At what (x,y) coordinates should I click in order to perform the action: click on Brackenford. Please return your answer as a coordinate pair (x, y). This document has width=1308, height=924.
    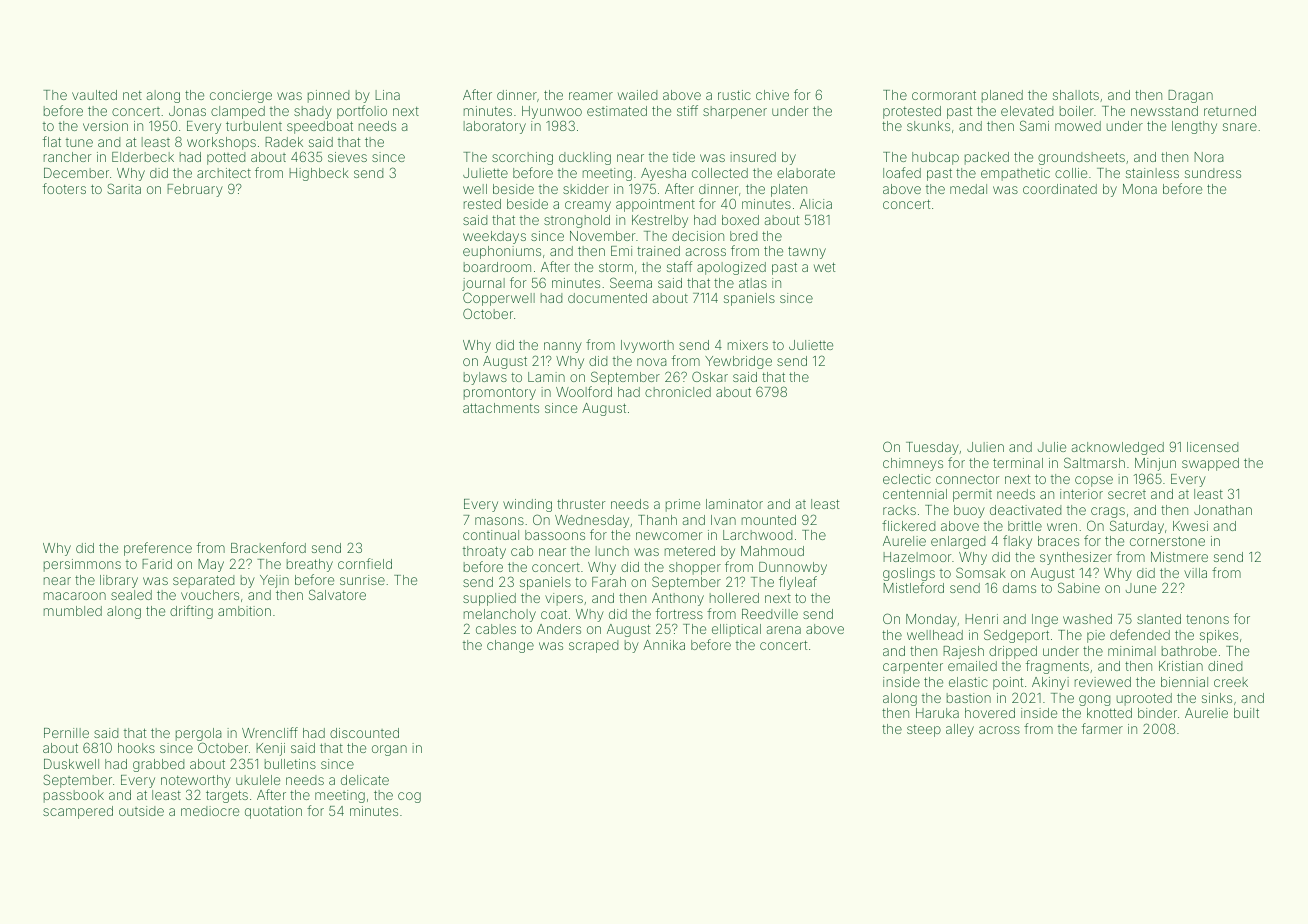
    Looking at the image, I should click on (268, 547).
